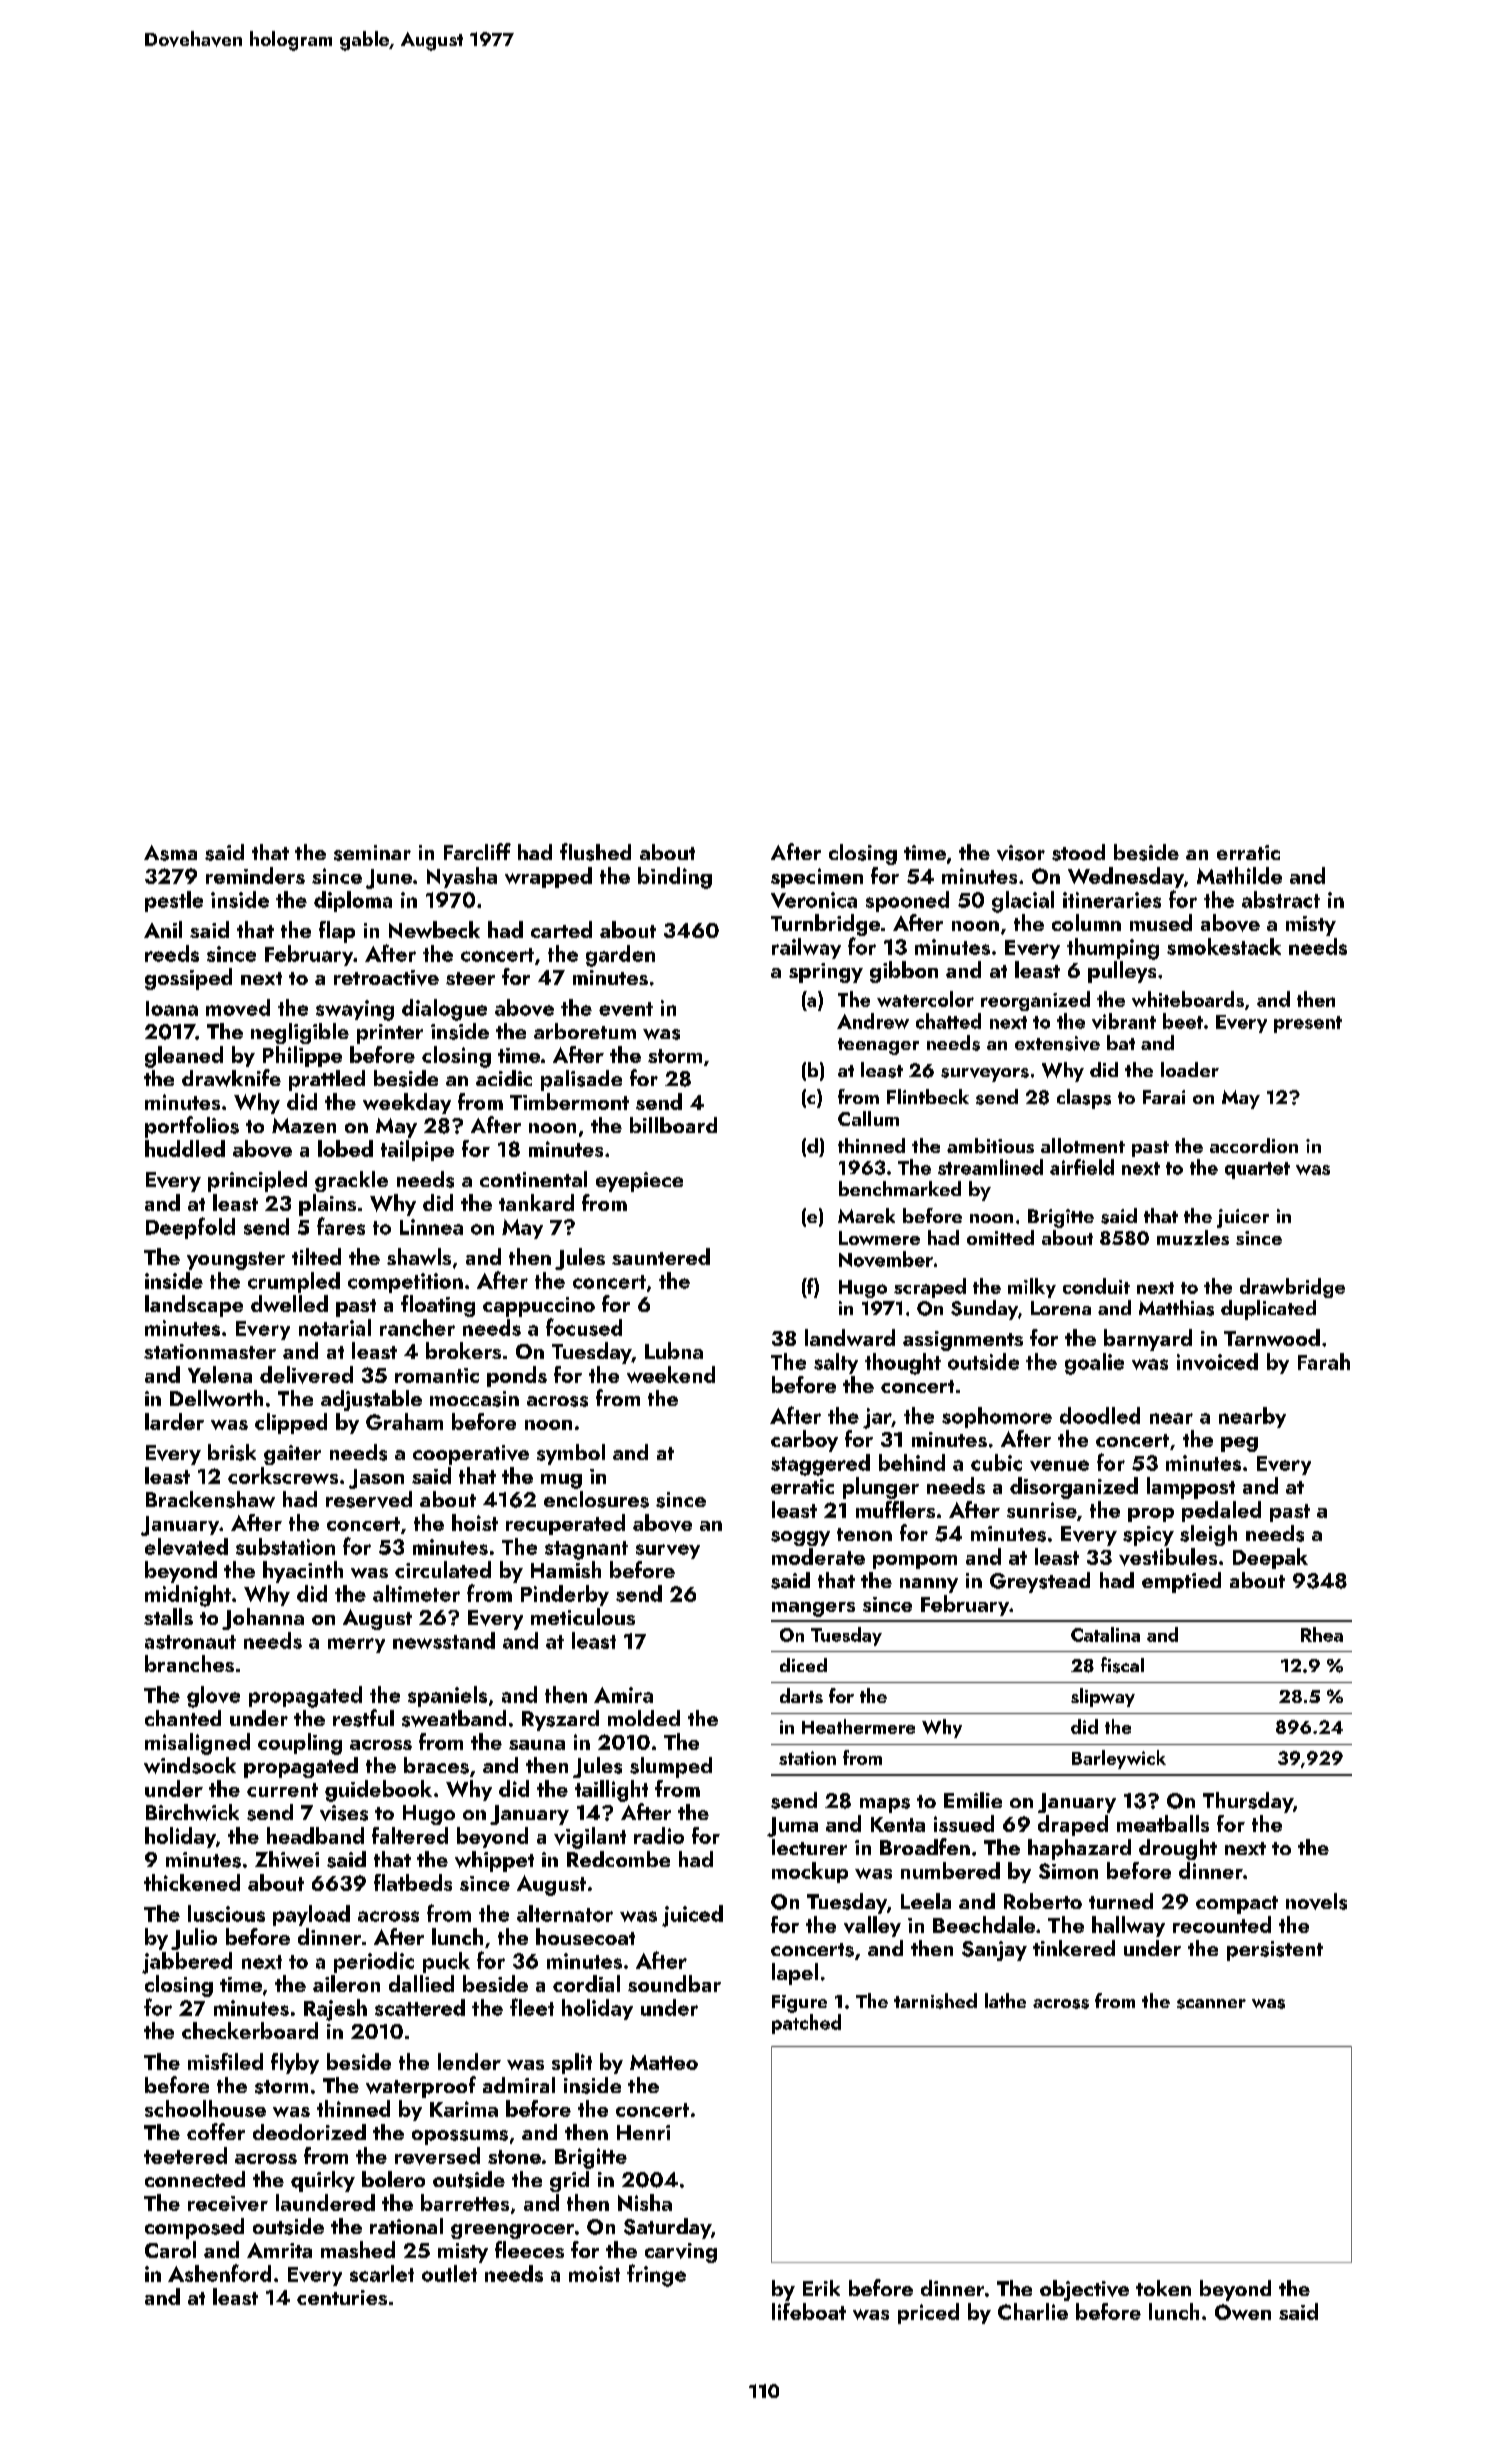 The height and width of the screenshot is (2464, 1496). I want to click on Zhiwei, so click(287, 1859).
